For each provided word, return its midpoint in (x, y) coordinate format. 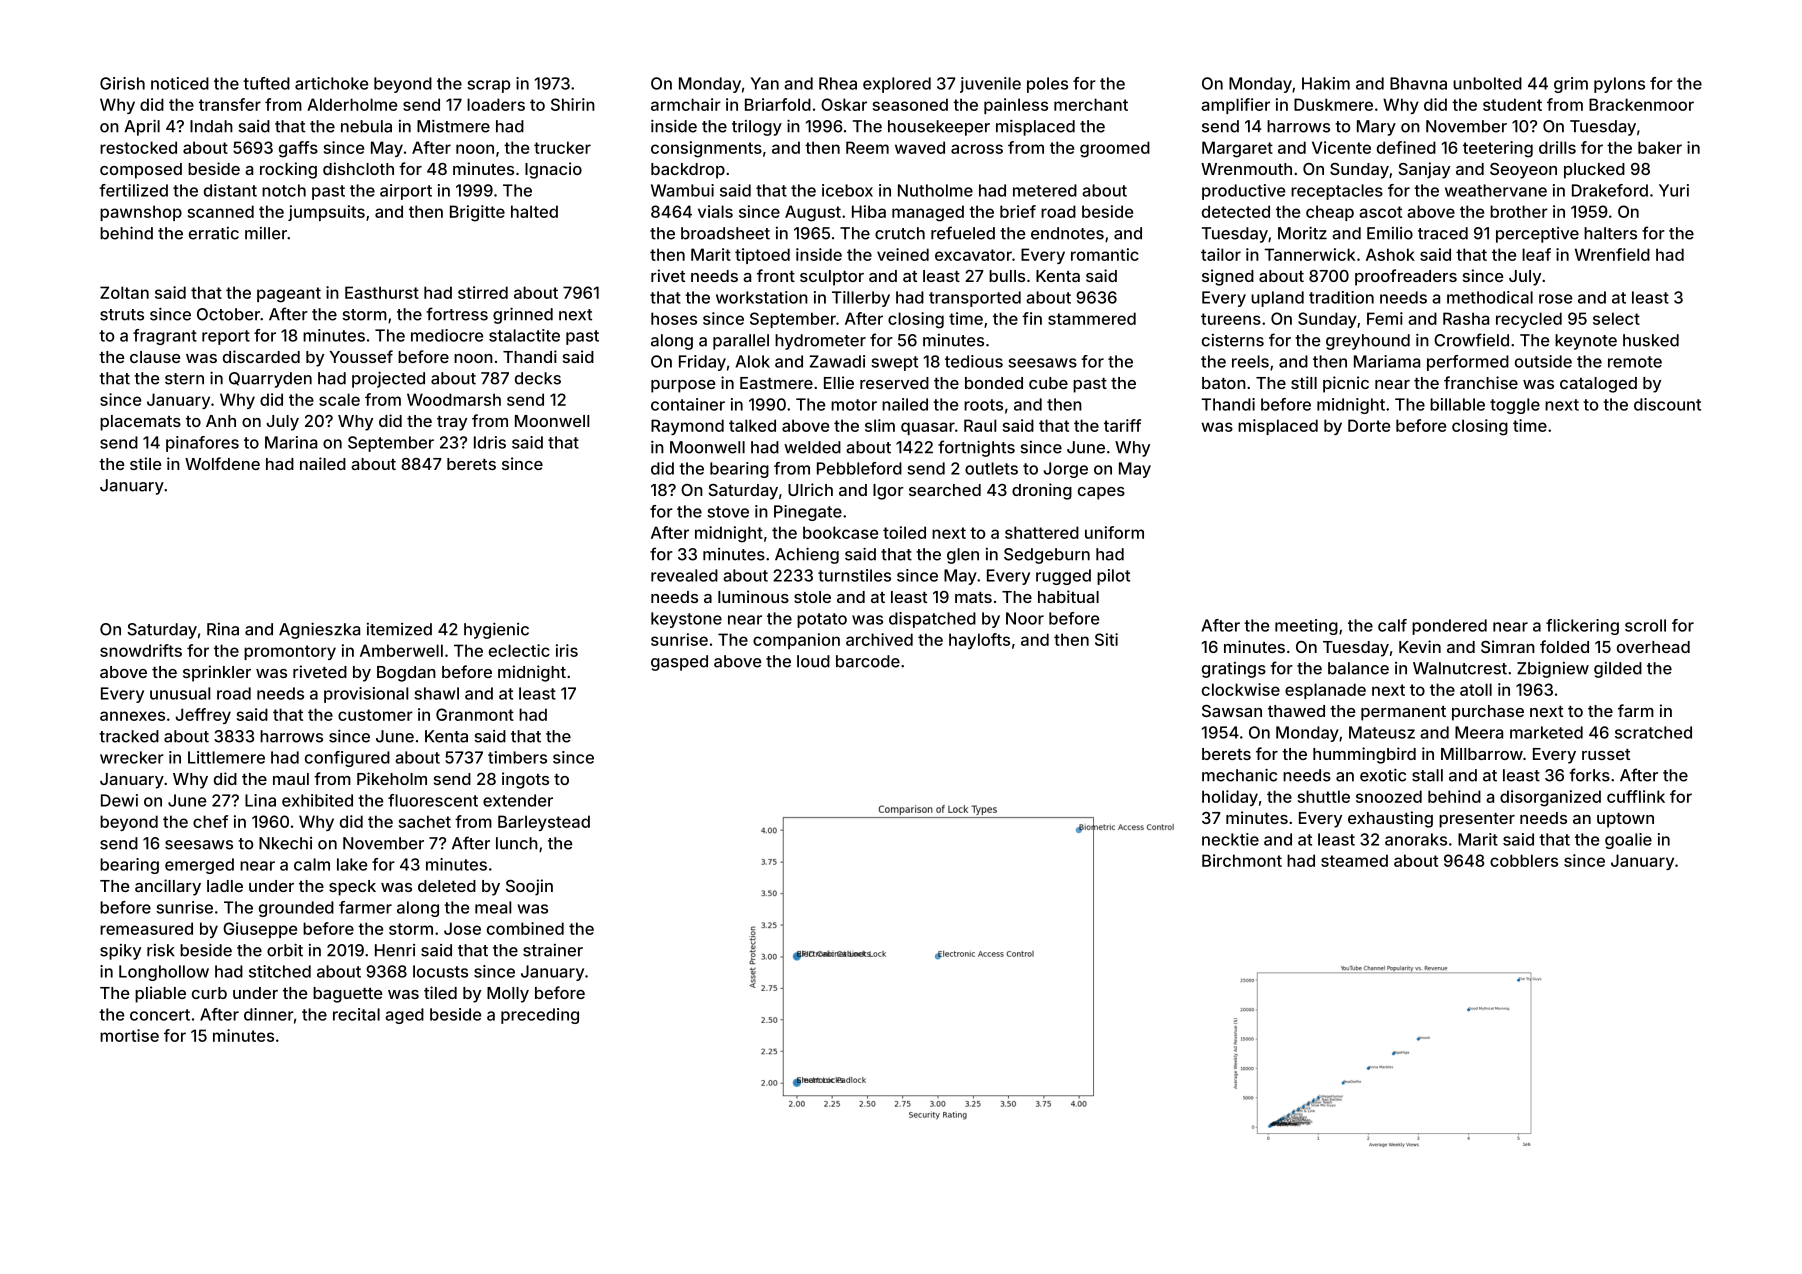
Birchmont (1242, 860)
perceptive (1537, 235)
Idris (490, 442)
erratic (214, 233)
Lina (260, 800)
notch (284, 190)
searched (945, 490)
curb (209, 993)
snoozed (1389, 796)
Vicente (1341, 147)
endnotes (1067, 233)
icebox (847, 190)
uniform (1114, 532)
